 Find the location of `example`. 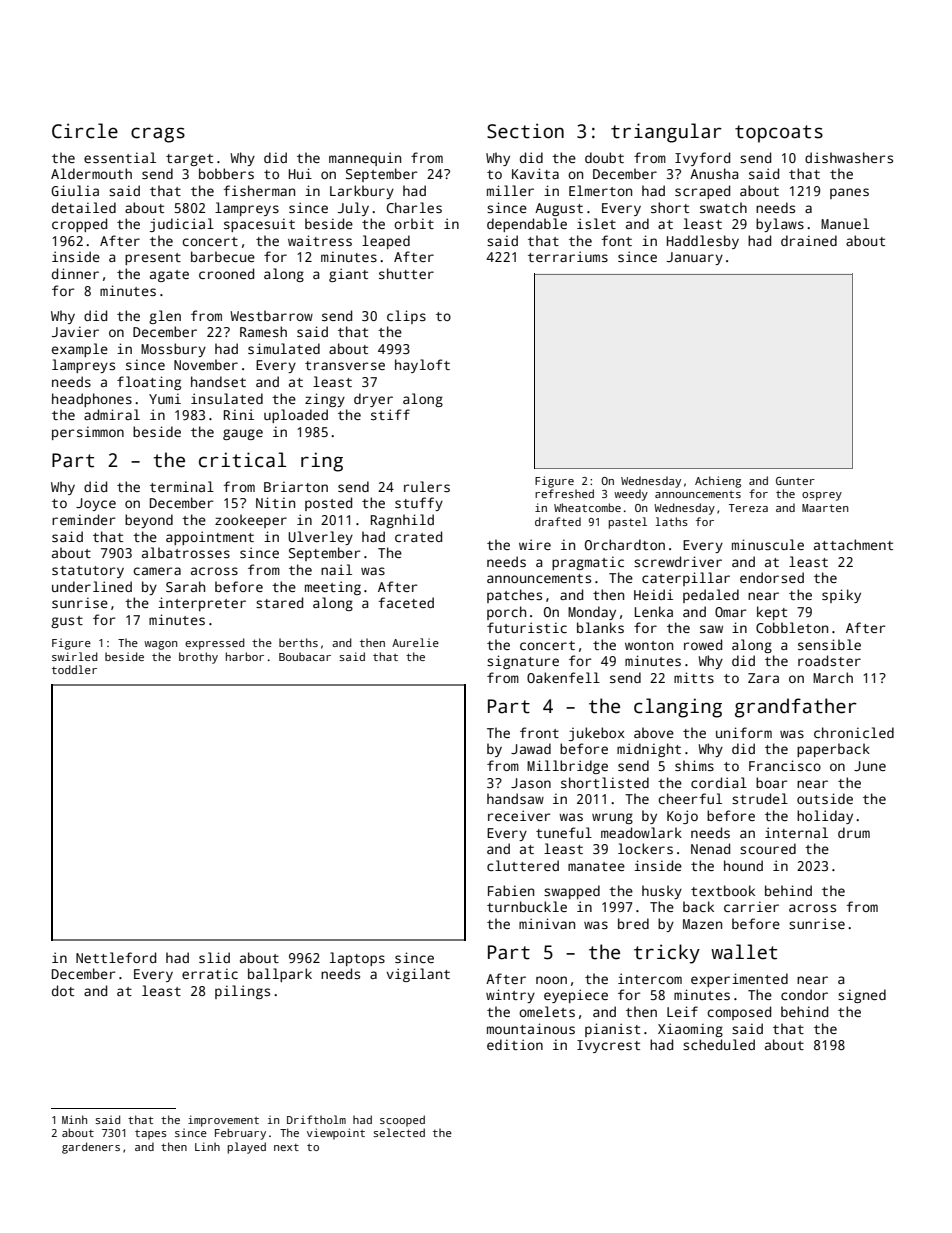

example is located at coordinates (80, 350).
